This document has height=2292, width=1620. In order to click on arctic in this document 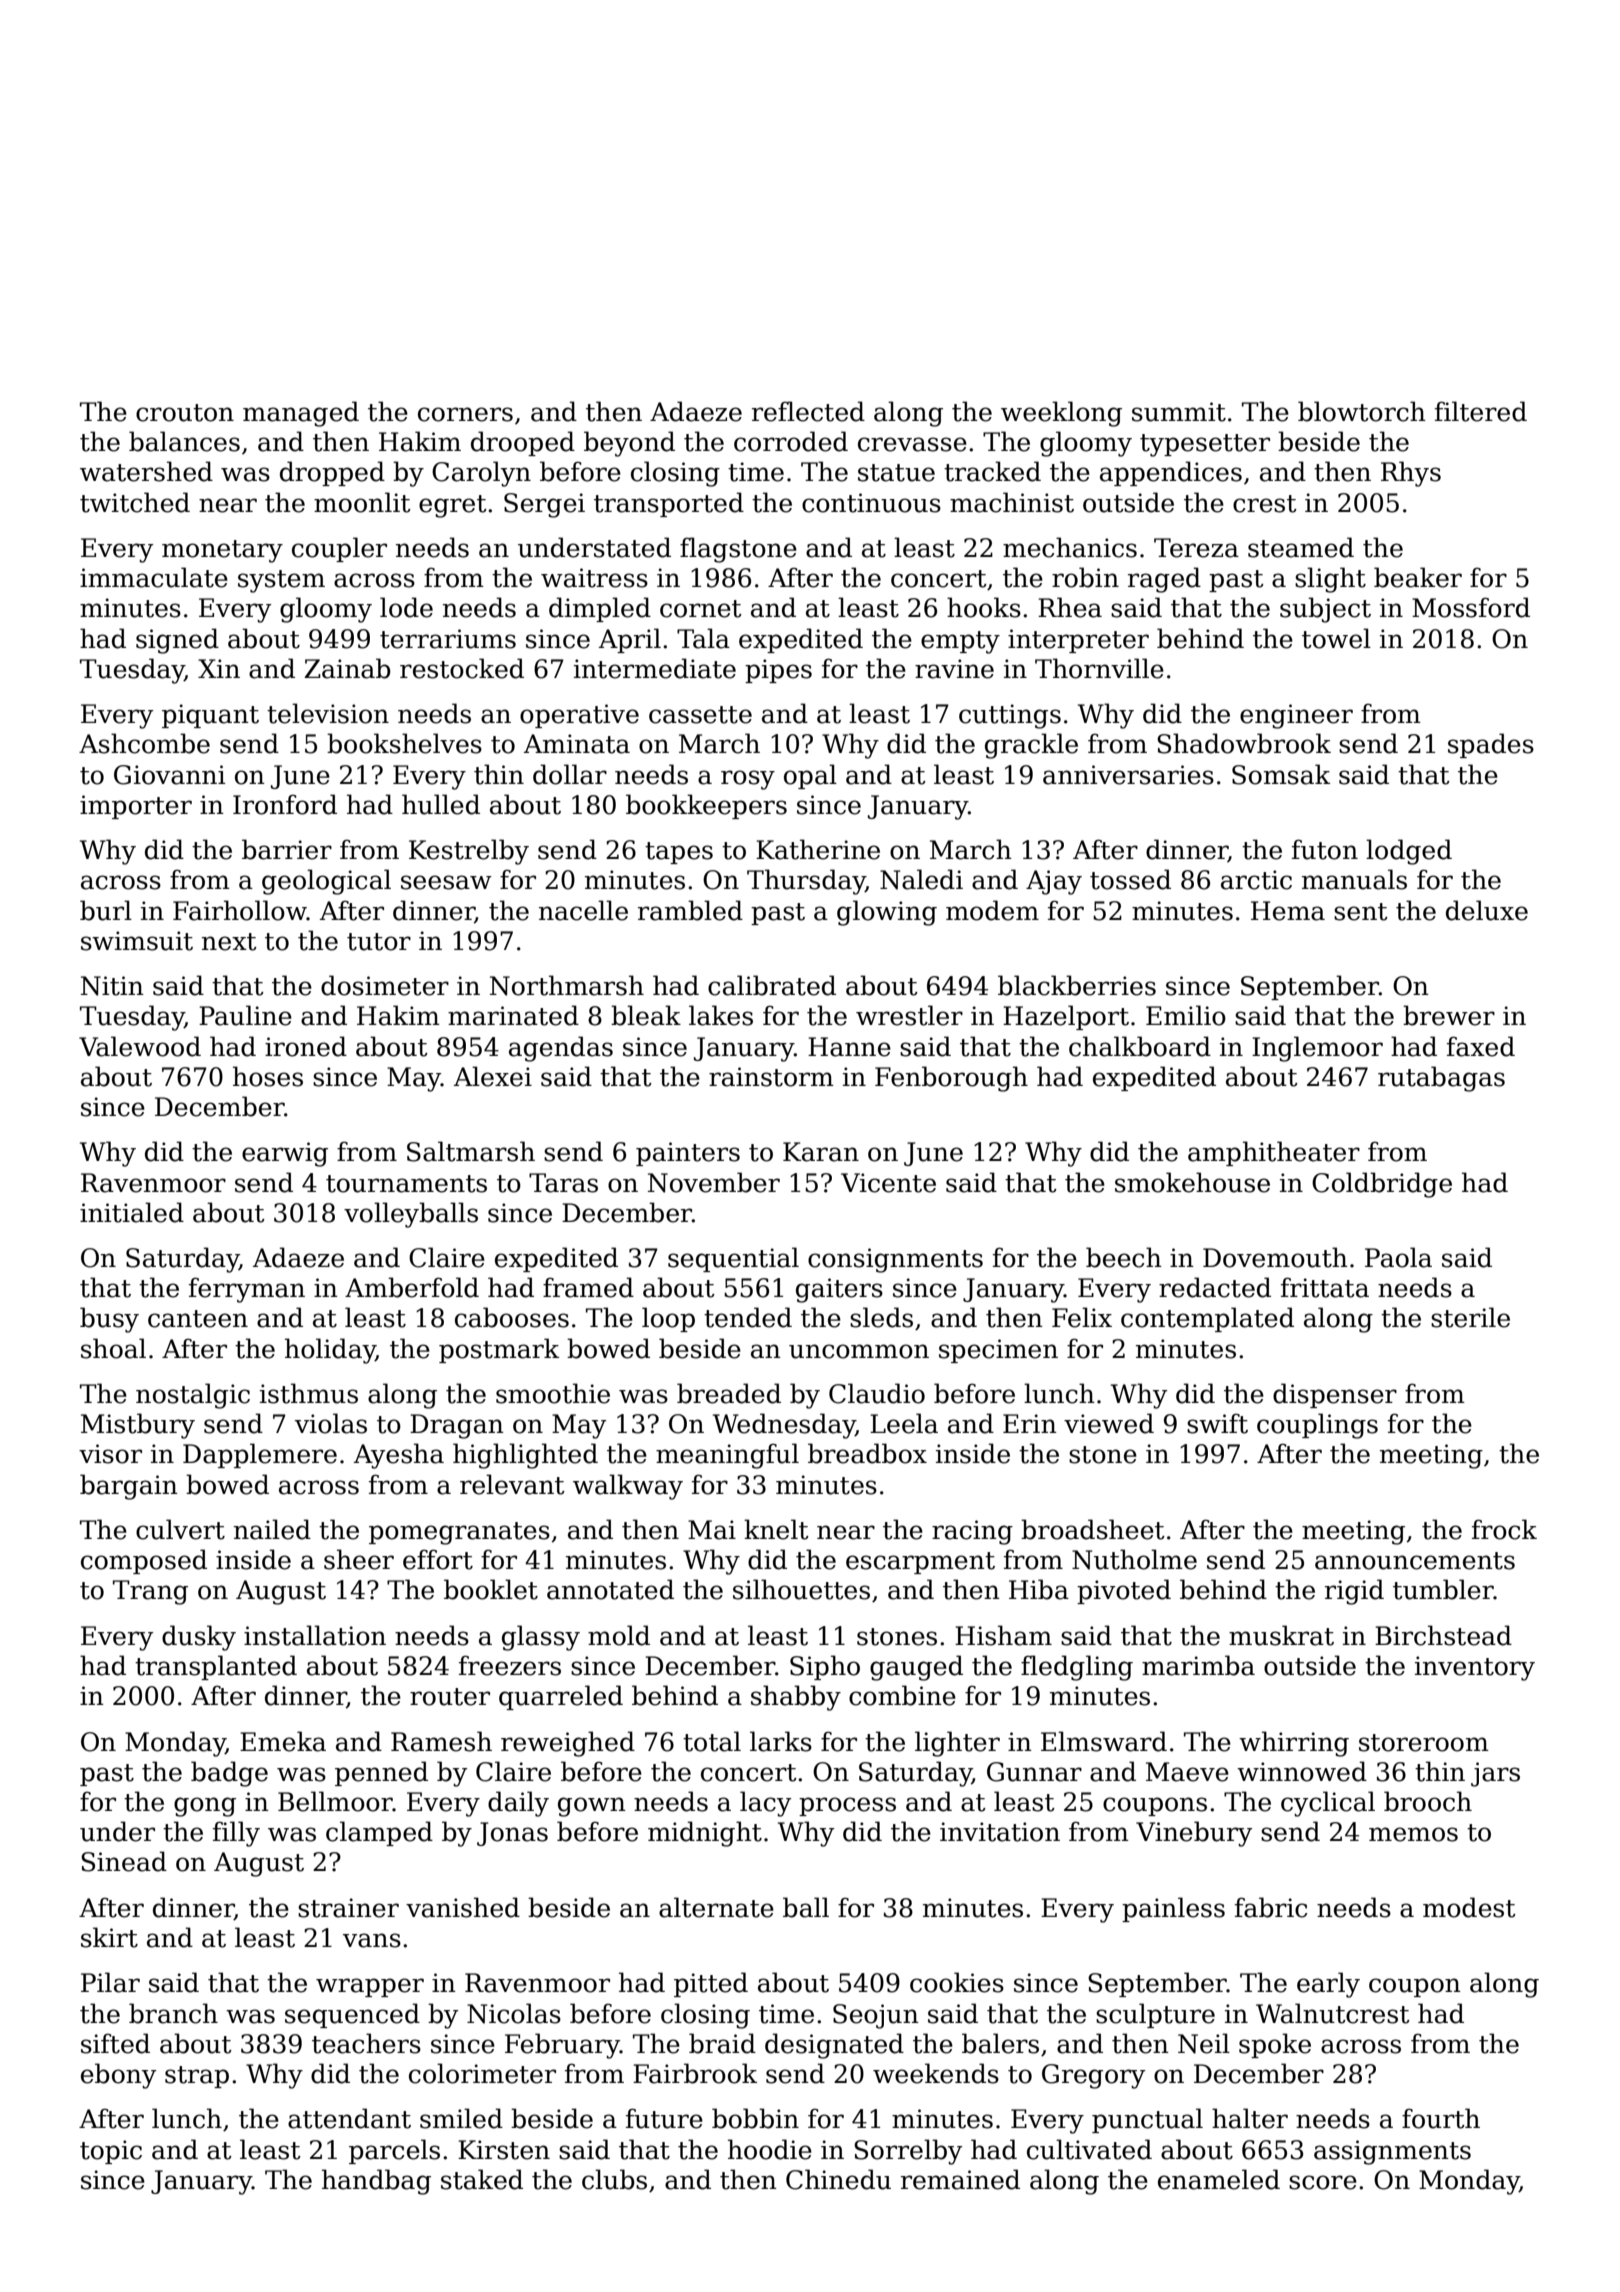, I will do `click(1256, 880)`.
